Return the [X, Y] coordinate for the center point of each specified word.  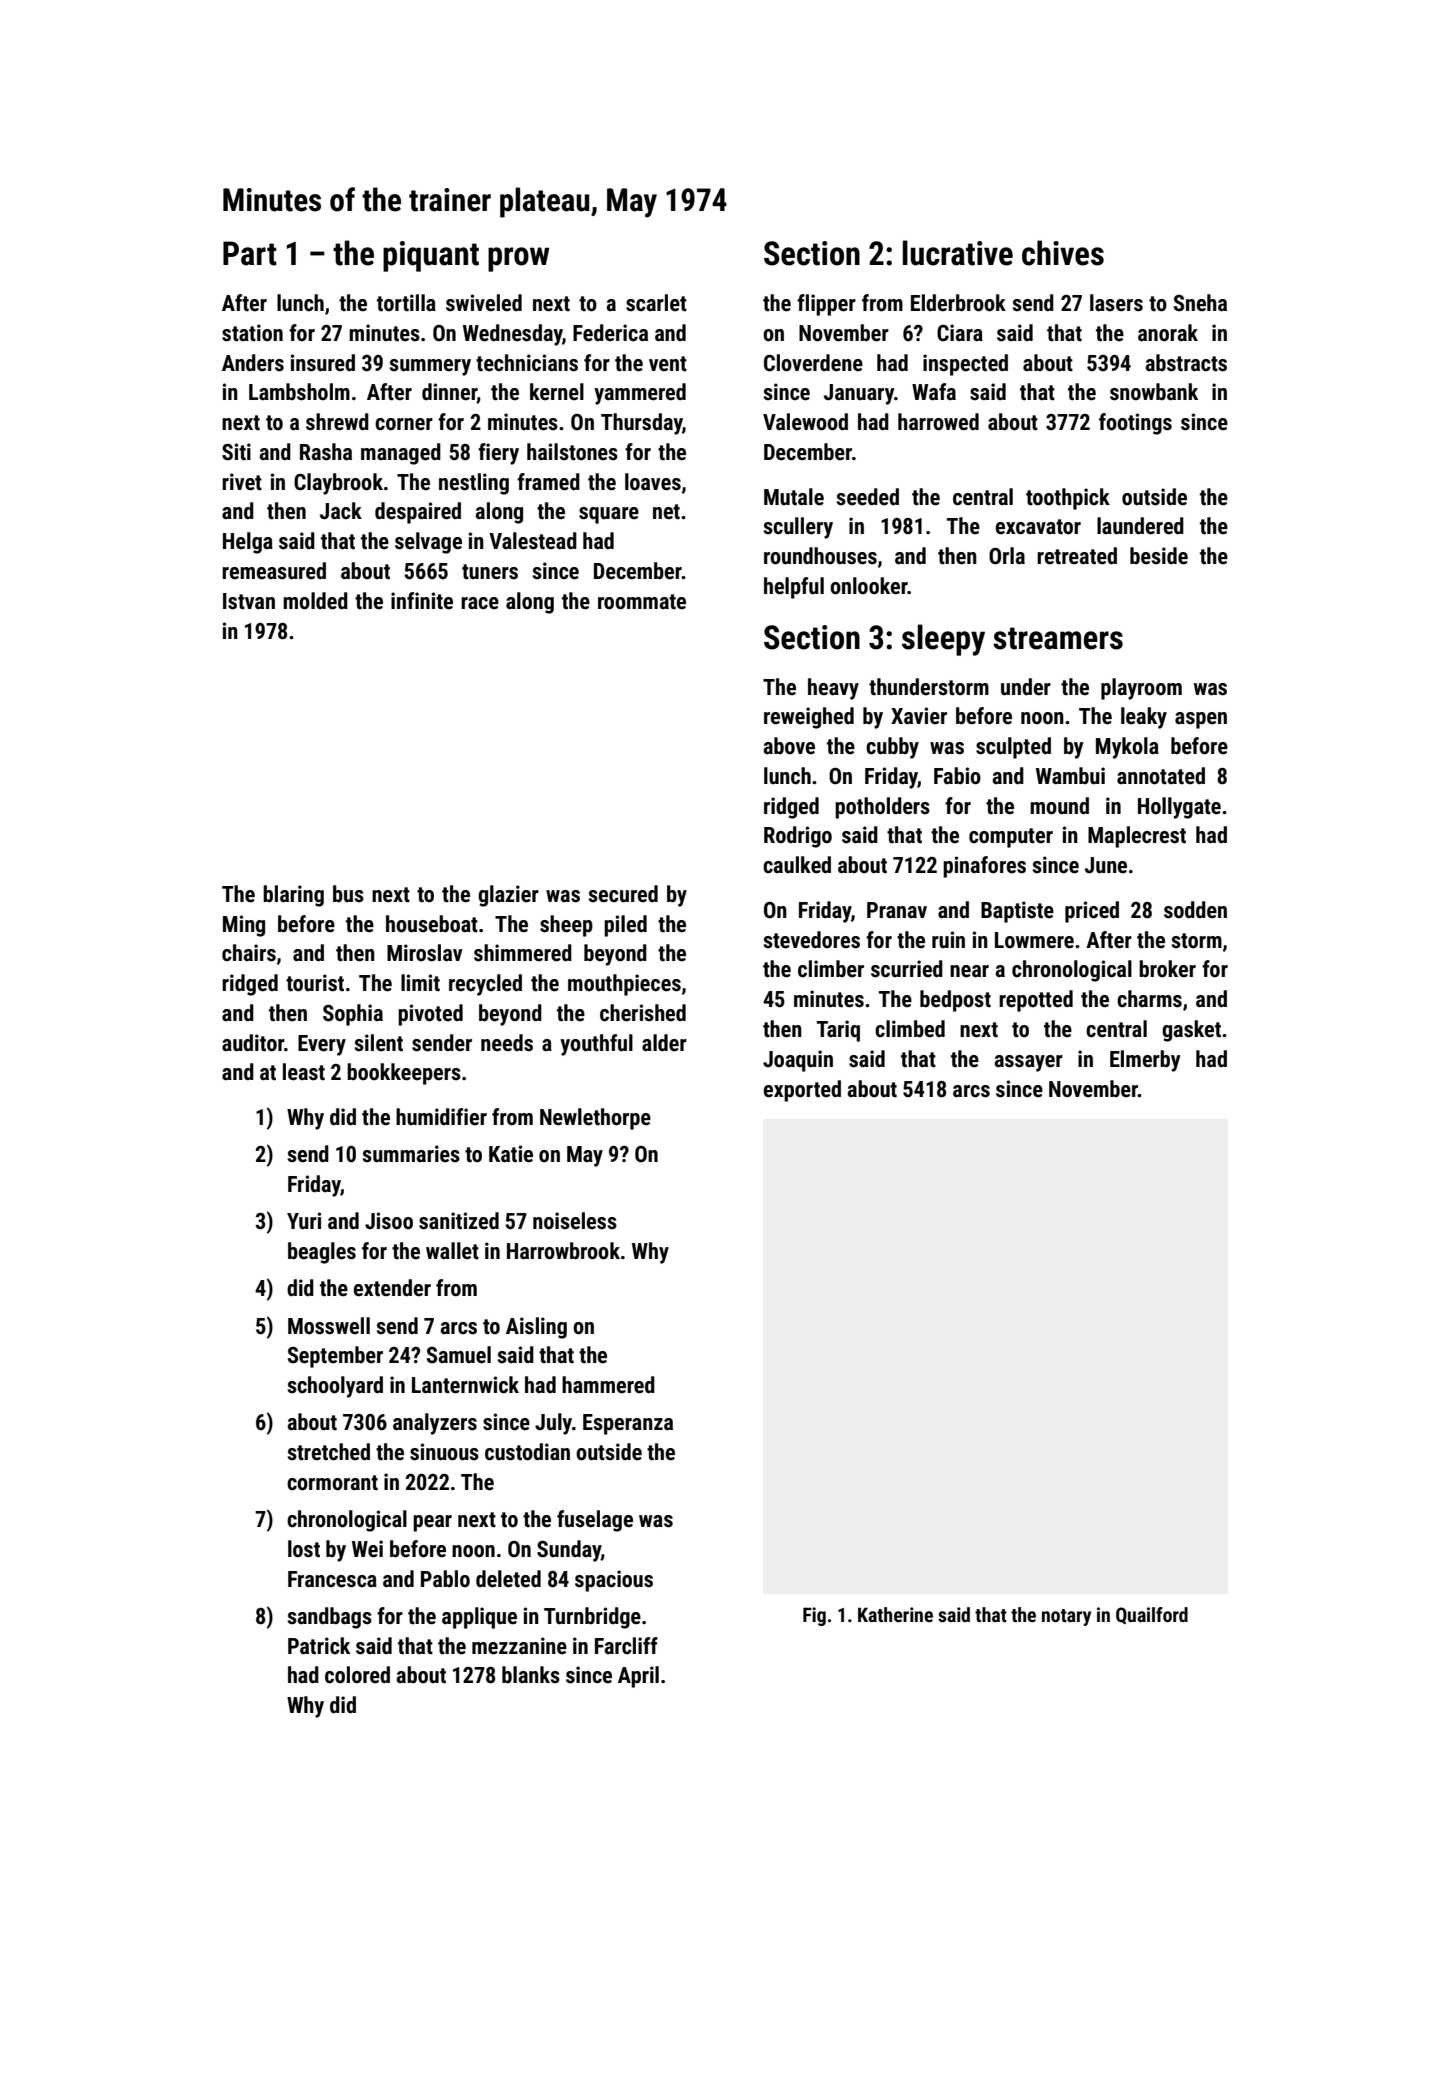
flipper [826, 305]
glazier [508, 896]
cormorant [332, 1483]
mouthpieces [624, 985]
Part [250, 253]
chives [1063, 253]
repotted [1036, 1001]
